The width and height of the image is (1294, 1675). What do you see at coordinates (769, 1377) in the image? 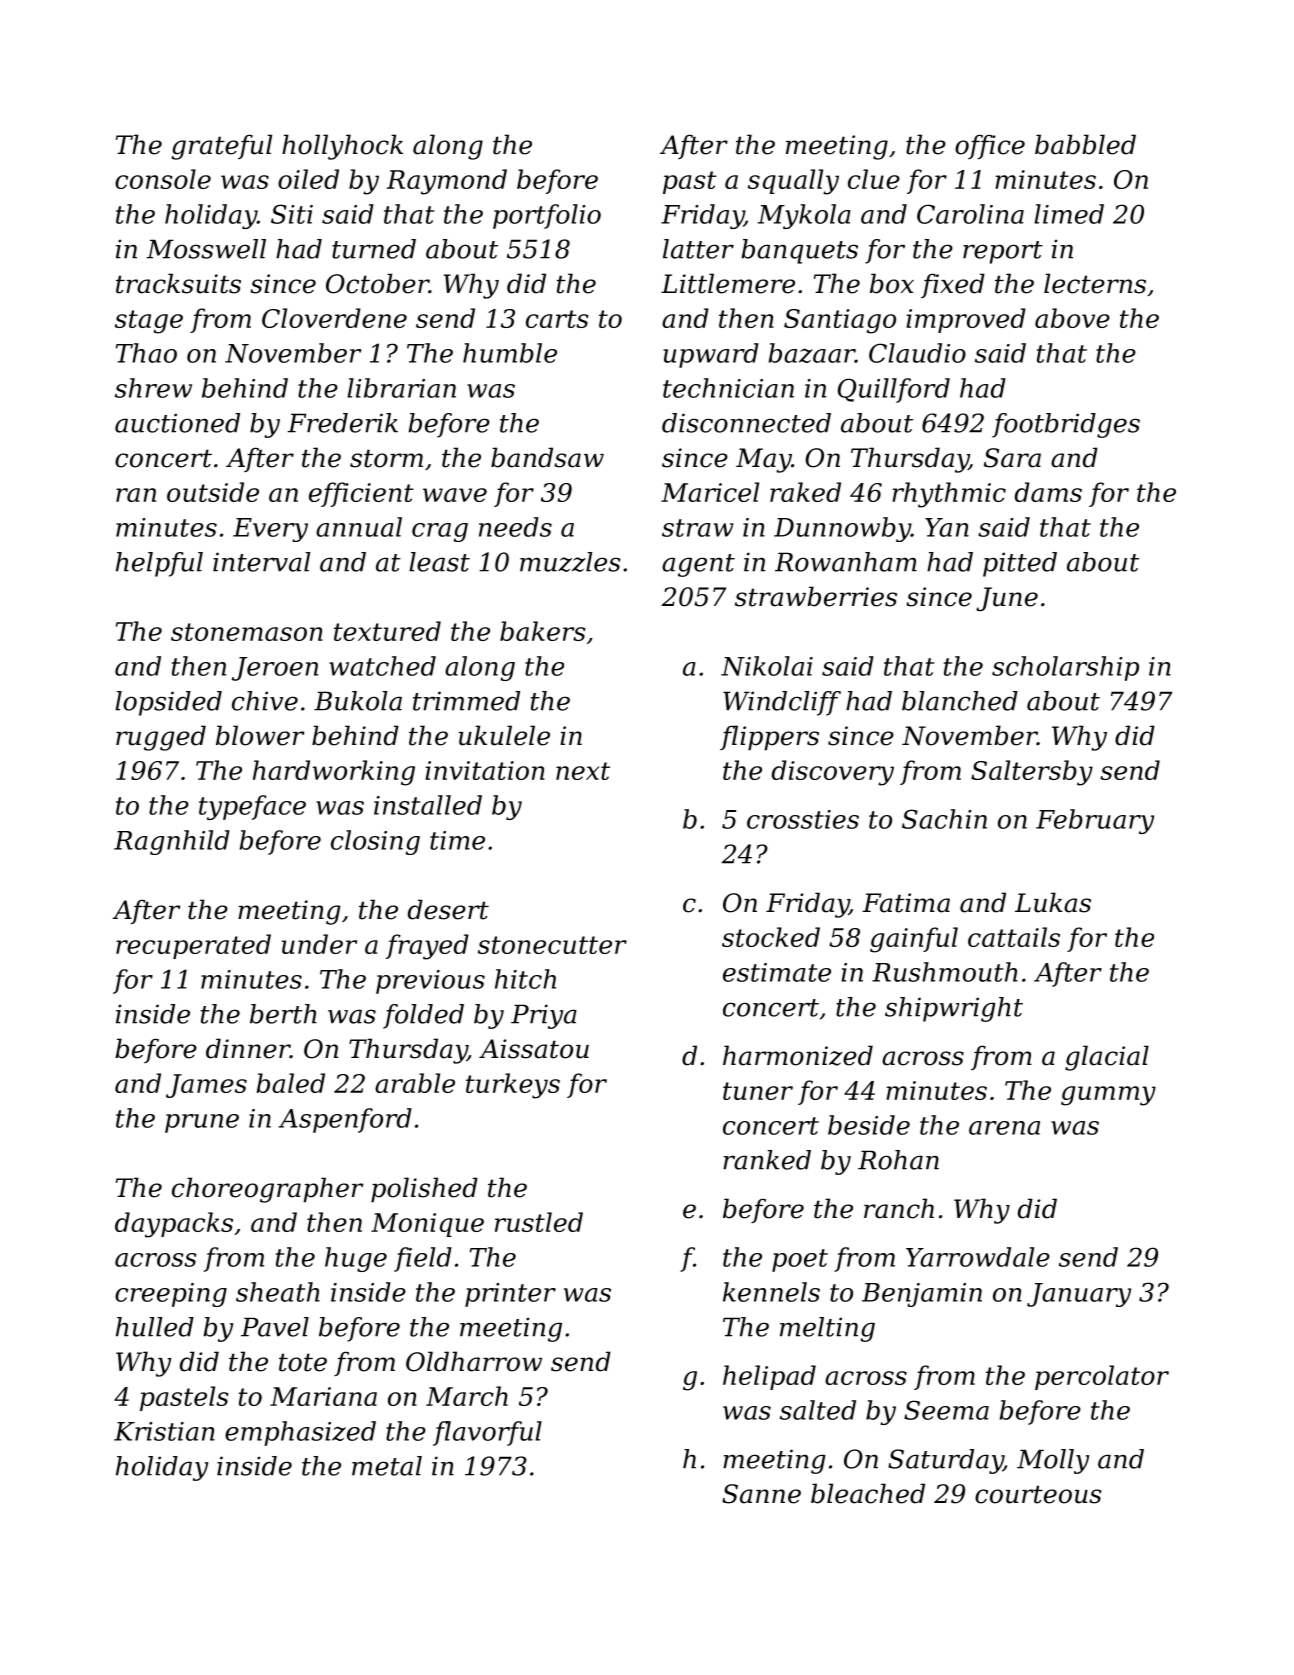
I see `helipad` at bounding box center [769, 1377].
